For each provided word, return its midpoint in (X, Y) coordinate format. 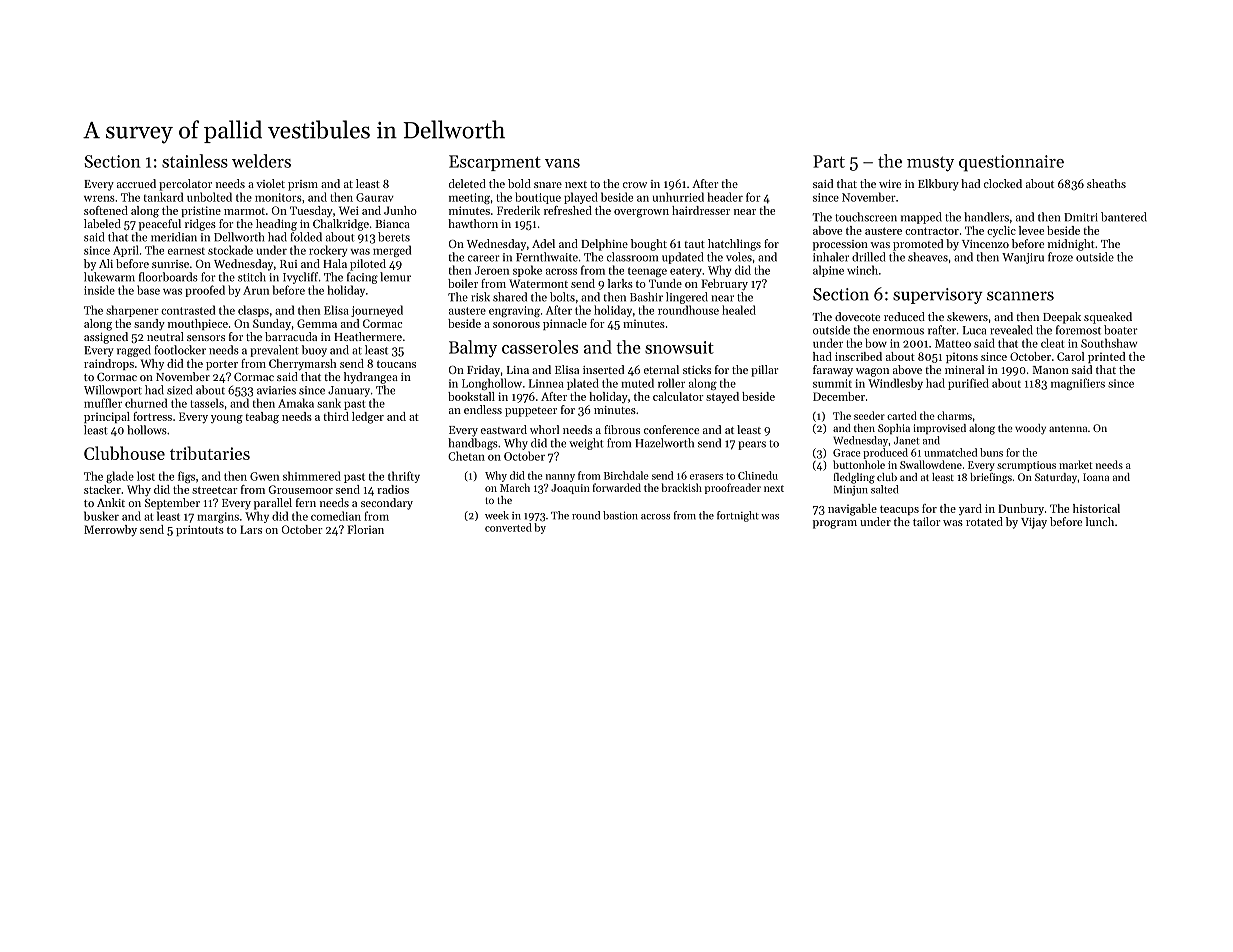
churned (146, 403)
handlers (986, 217)
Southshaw (1109, 343)
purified (968, 384)
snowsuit (679, 347)
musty (930, 164)
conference (671, 429)
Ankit (111, 502)
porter (222, 365)
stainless (195, 161)
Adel (543, 243)
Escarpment (495, 163)
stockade (230, 250)
